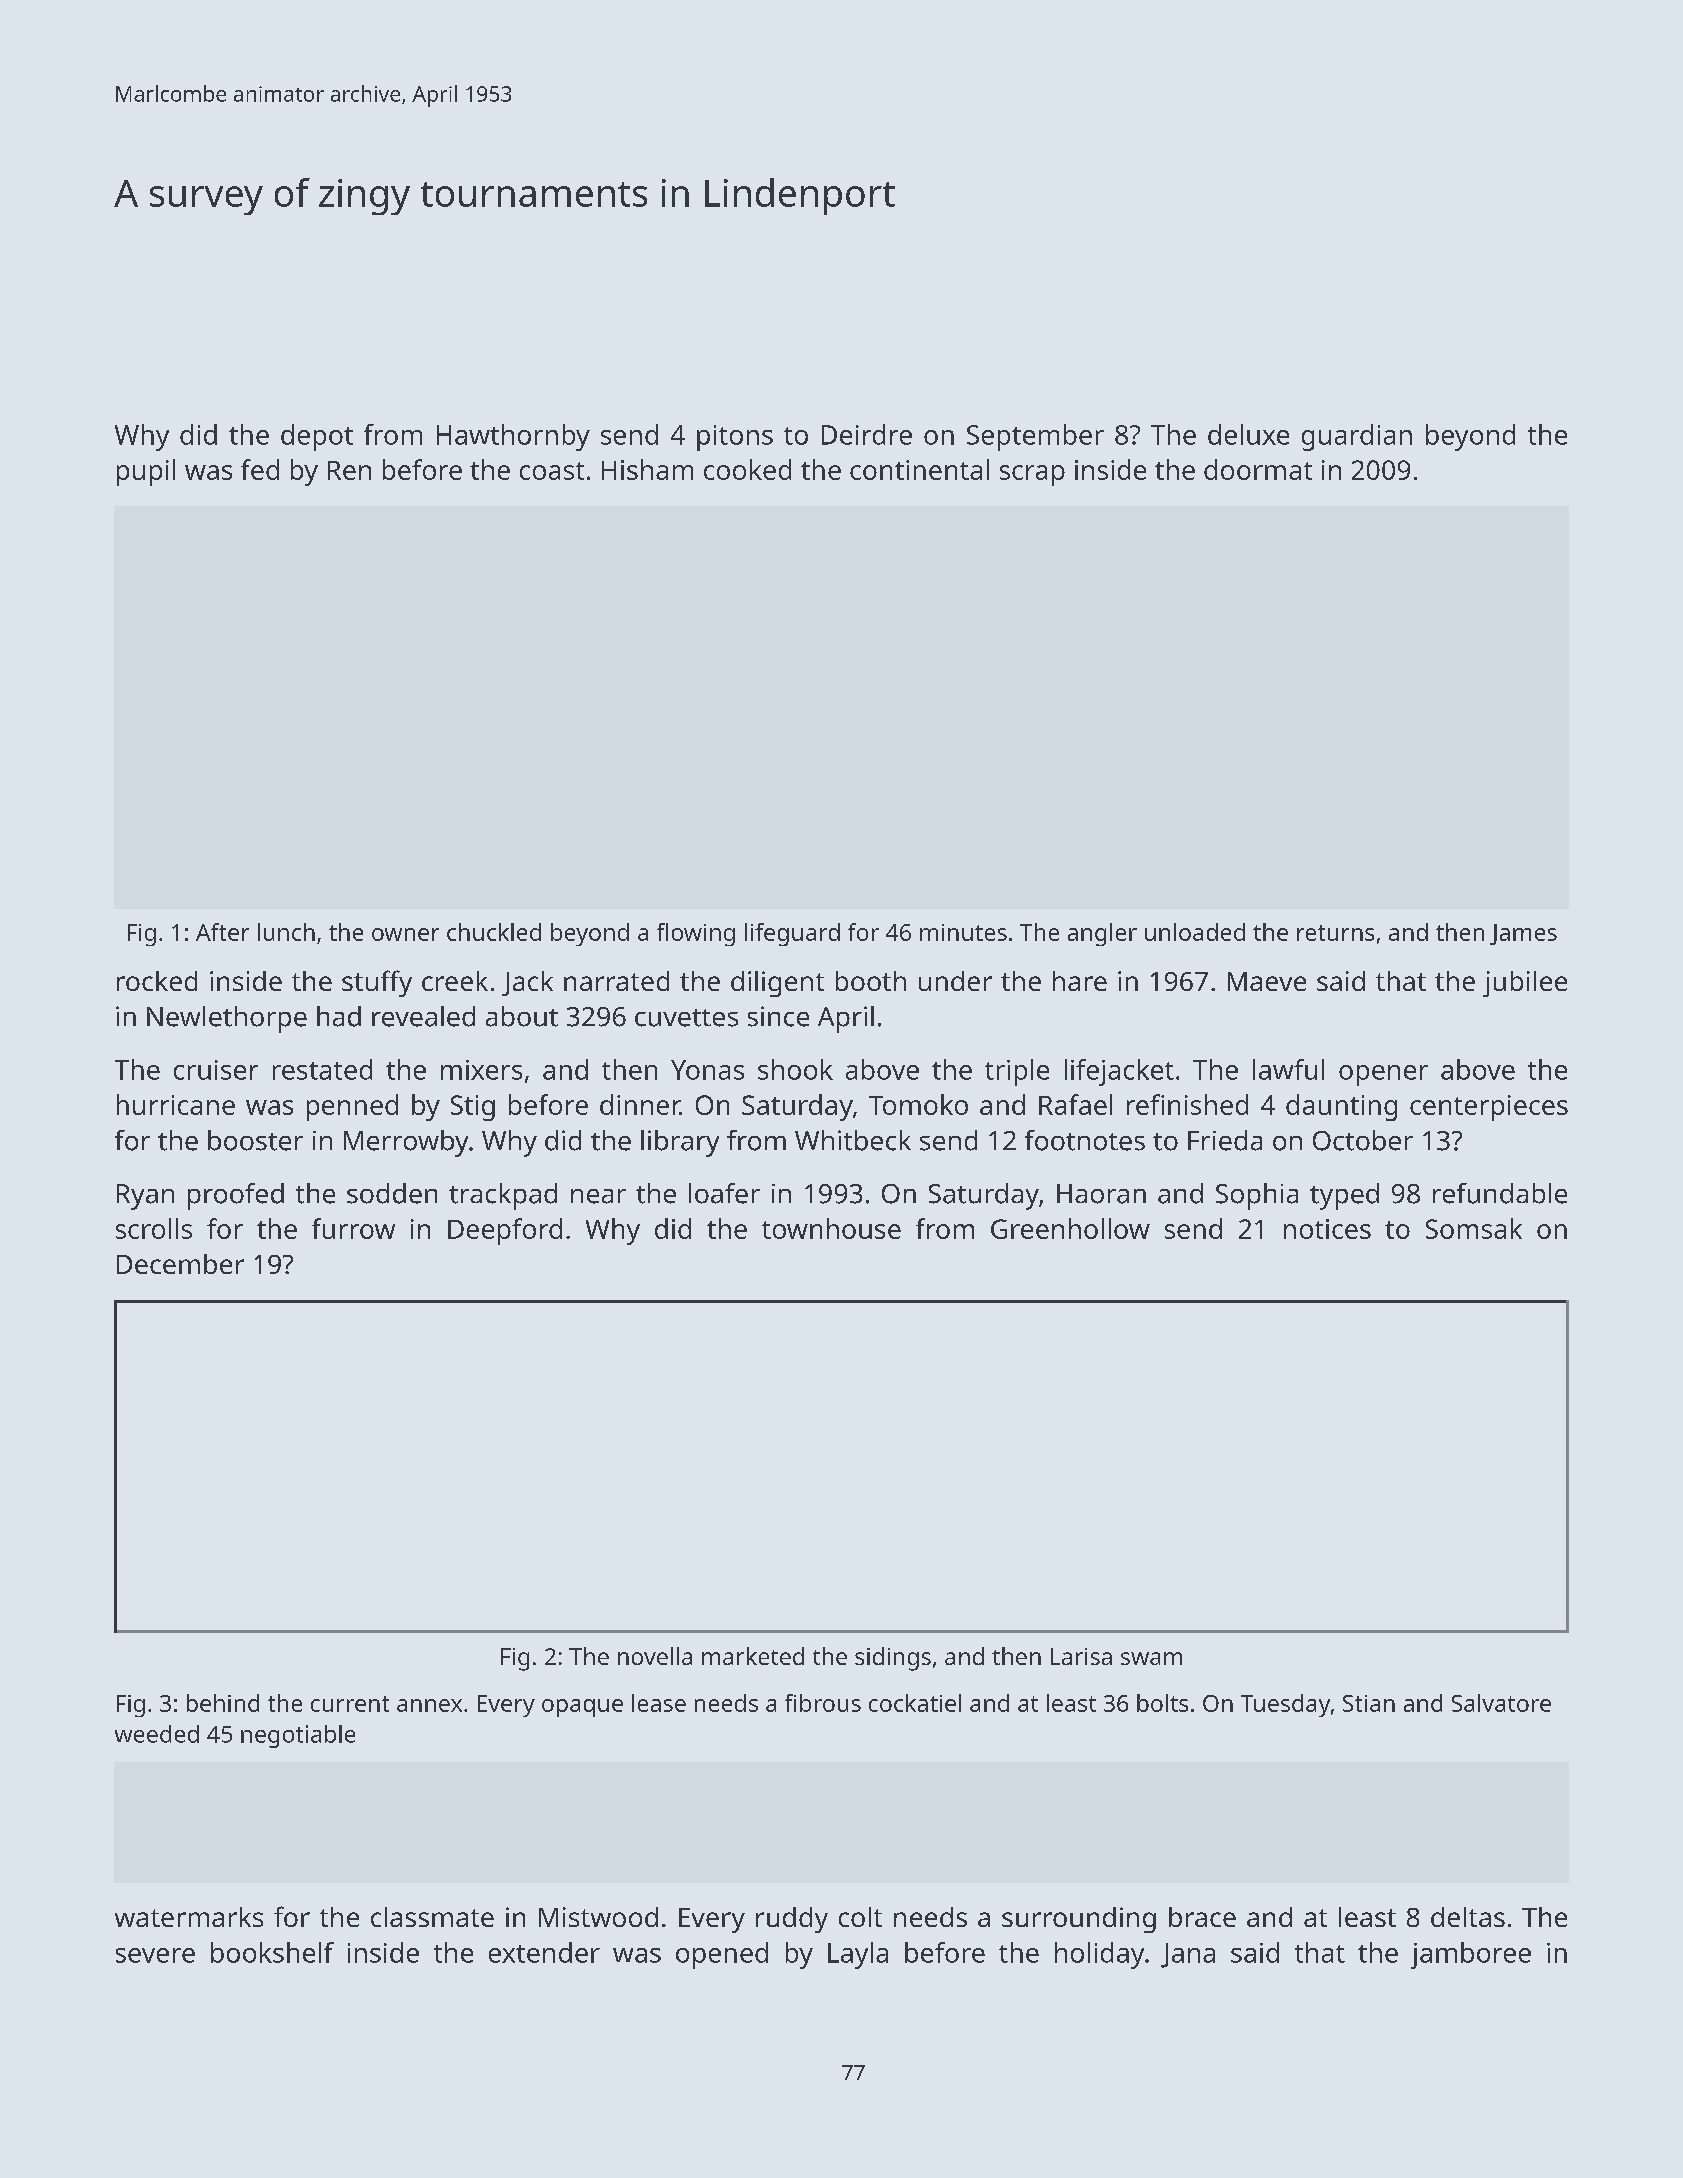  What do you see at coordinates (722, 1955) in the screenshot?
I see `opened` at bounding box center [722, 1955].
